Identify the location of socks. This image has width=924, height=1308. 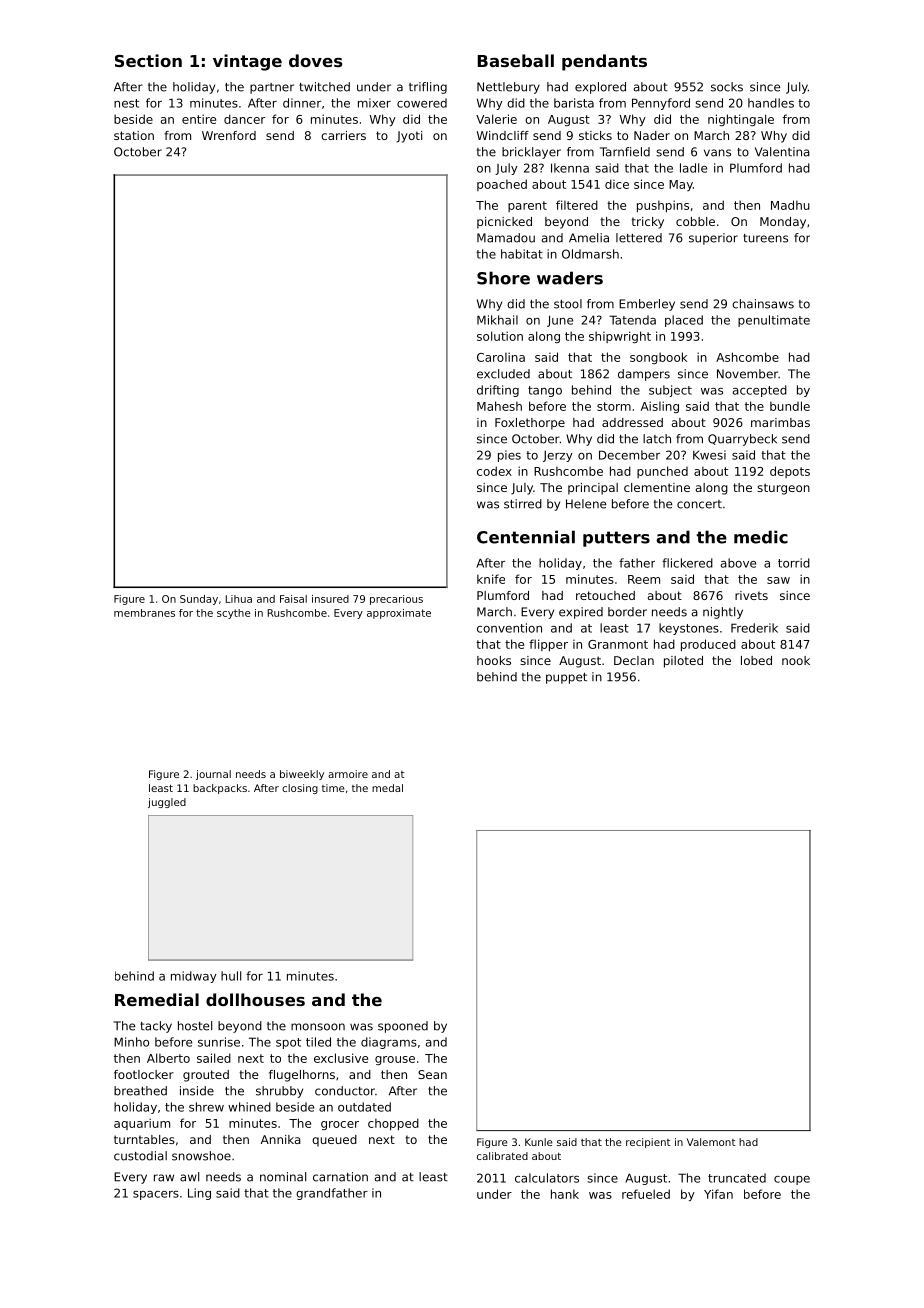
(727, 87).
